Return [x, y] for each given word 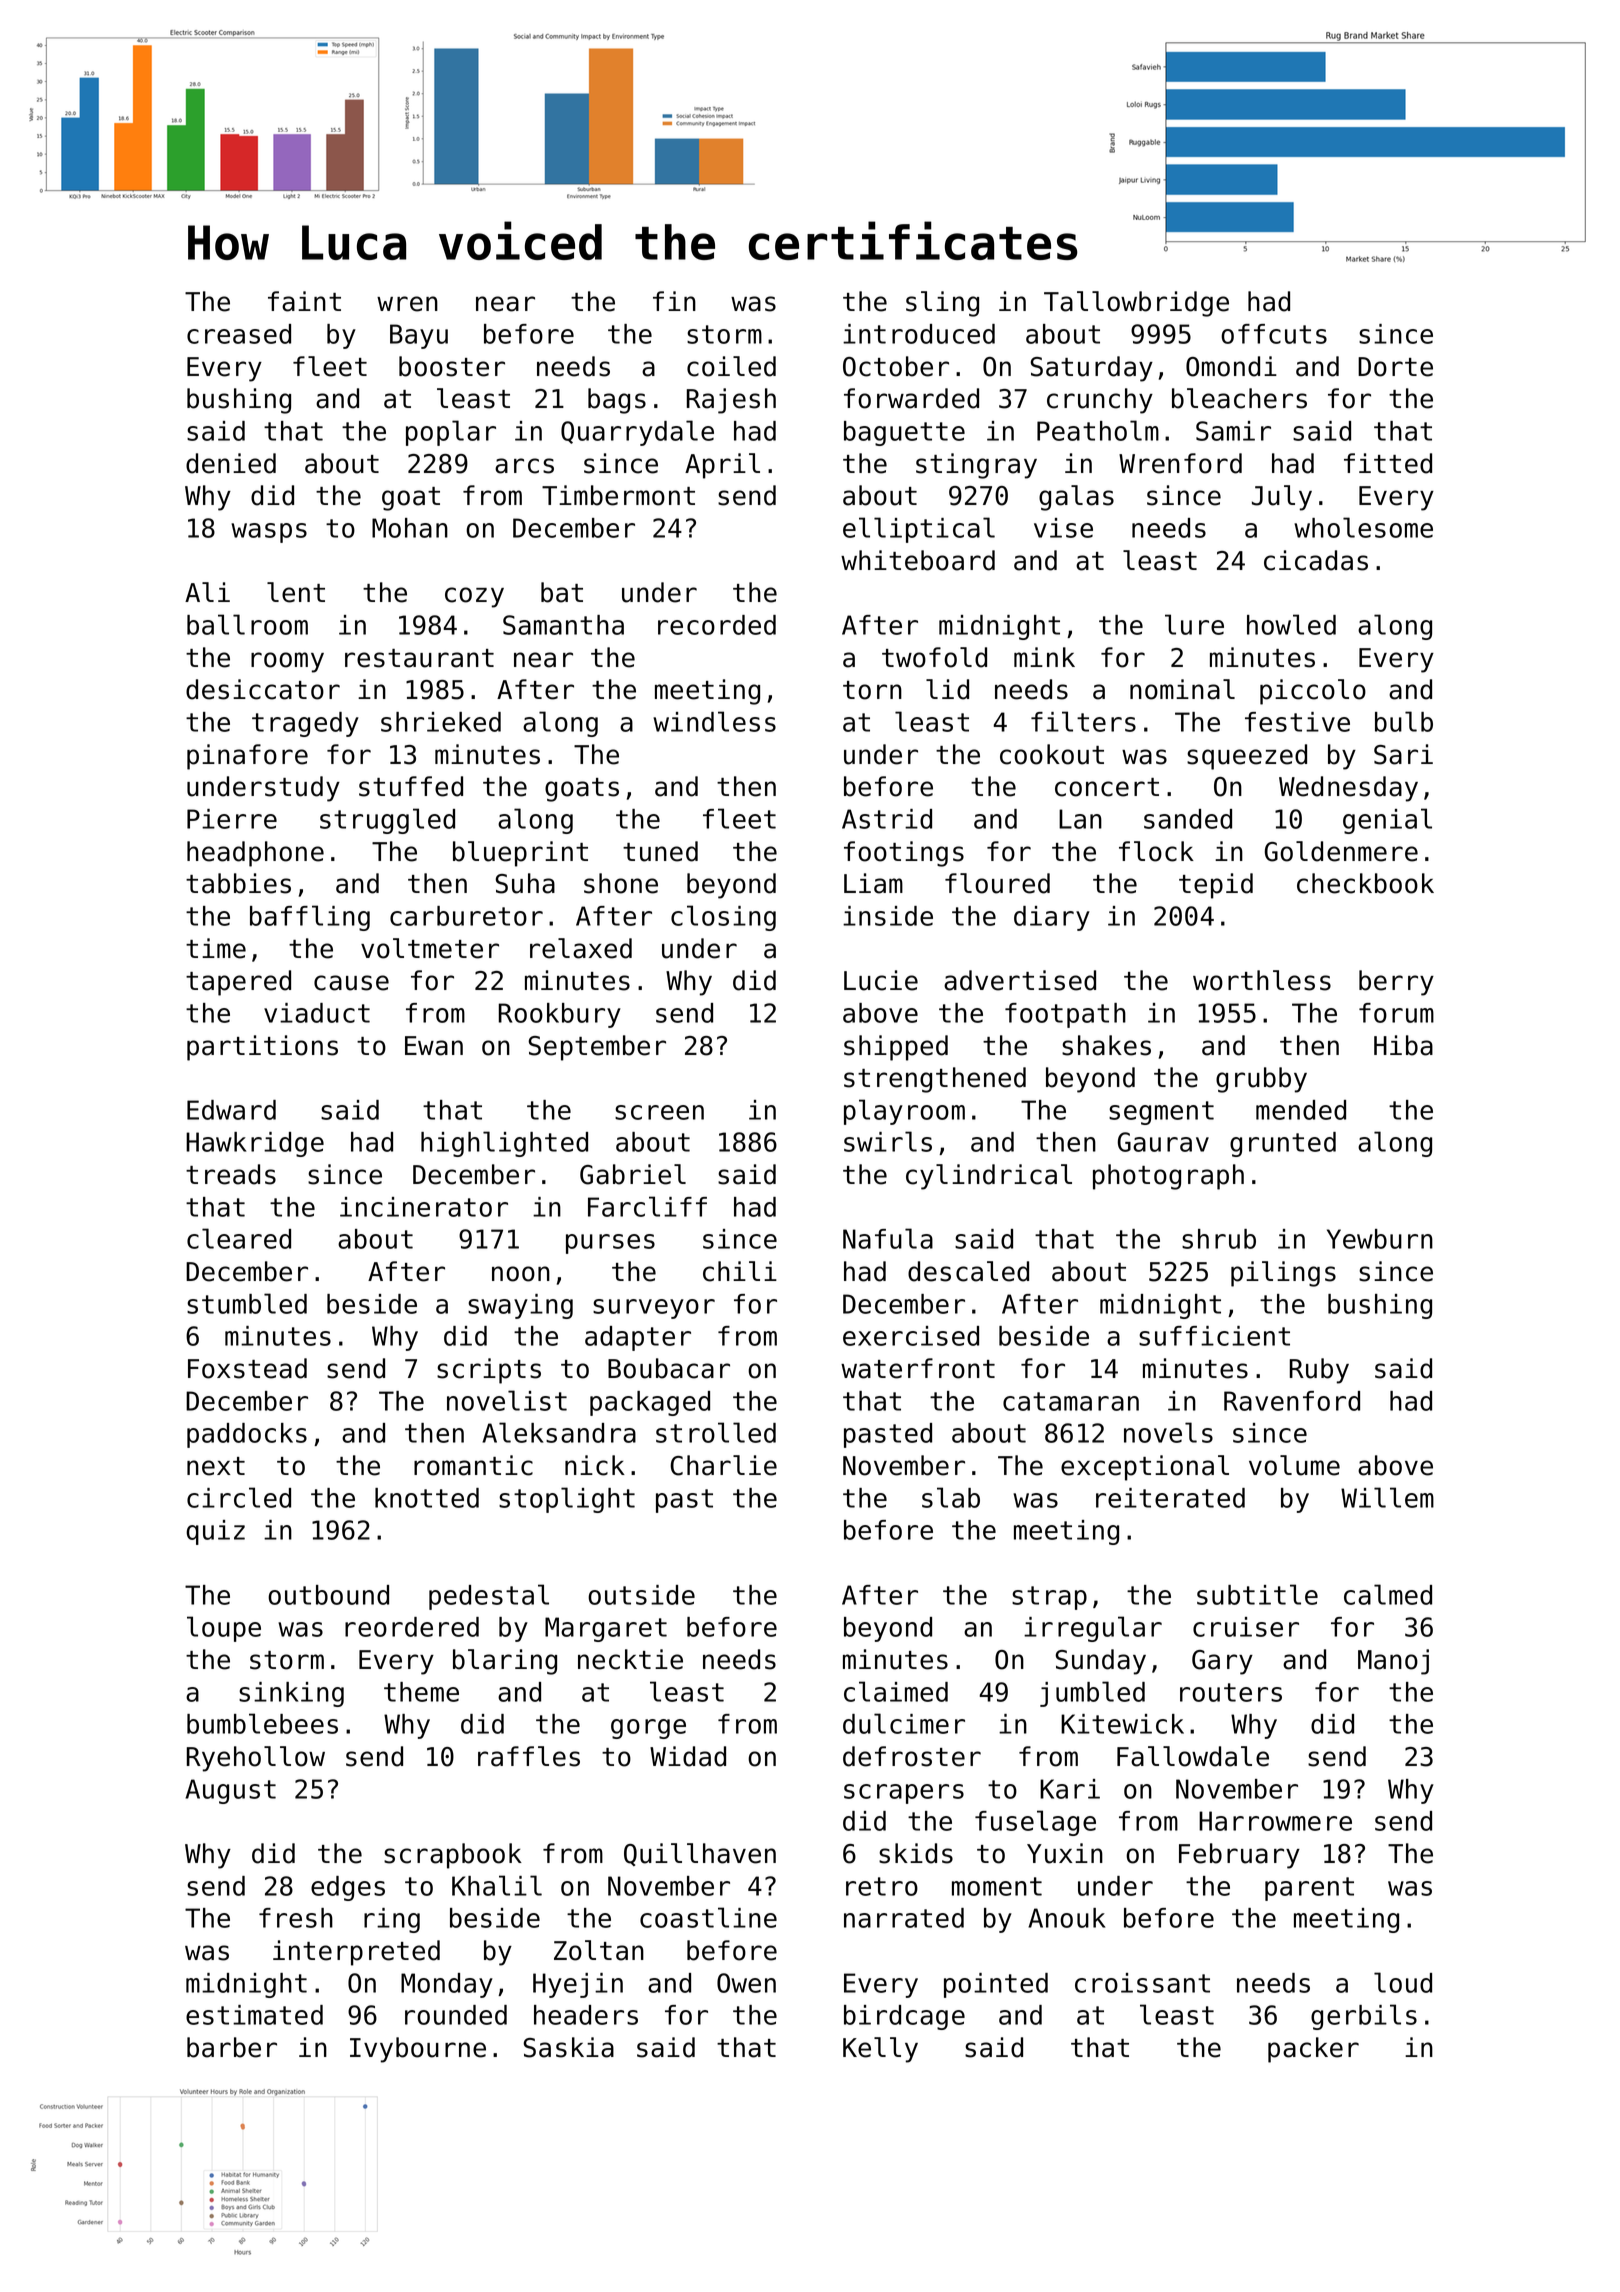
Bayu [419, 336]
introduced [919, 334]
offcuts [1274, 334]
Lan [1080, 819]
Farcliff [647, 1206]
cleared [239, 1238]
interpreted [356, 1953]
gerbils [1364, 2017]
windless [714, 721]
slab [951, 1497]
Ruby [1319, 1371]
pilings [1283, 1274]
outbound [328, 1595]
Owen [746, 1983]
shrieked [441, 722]
